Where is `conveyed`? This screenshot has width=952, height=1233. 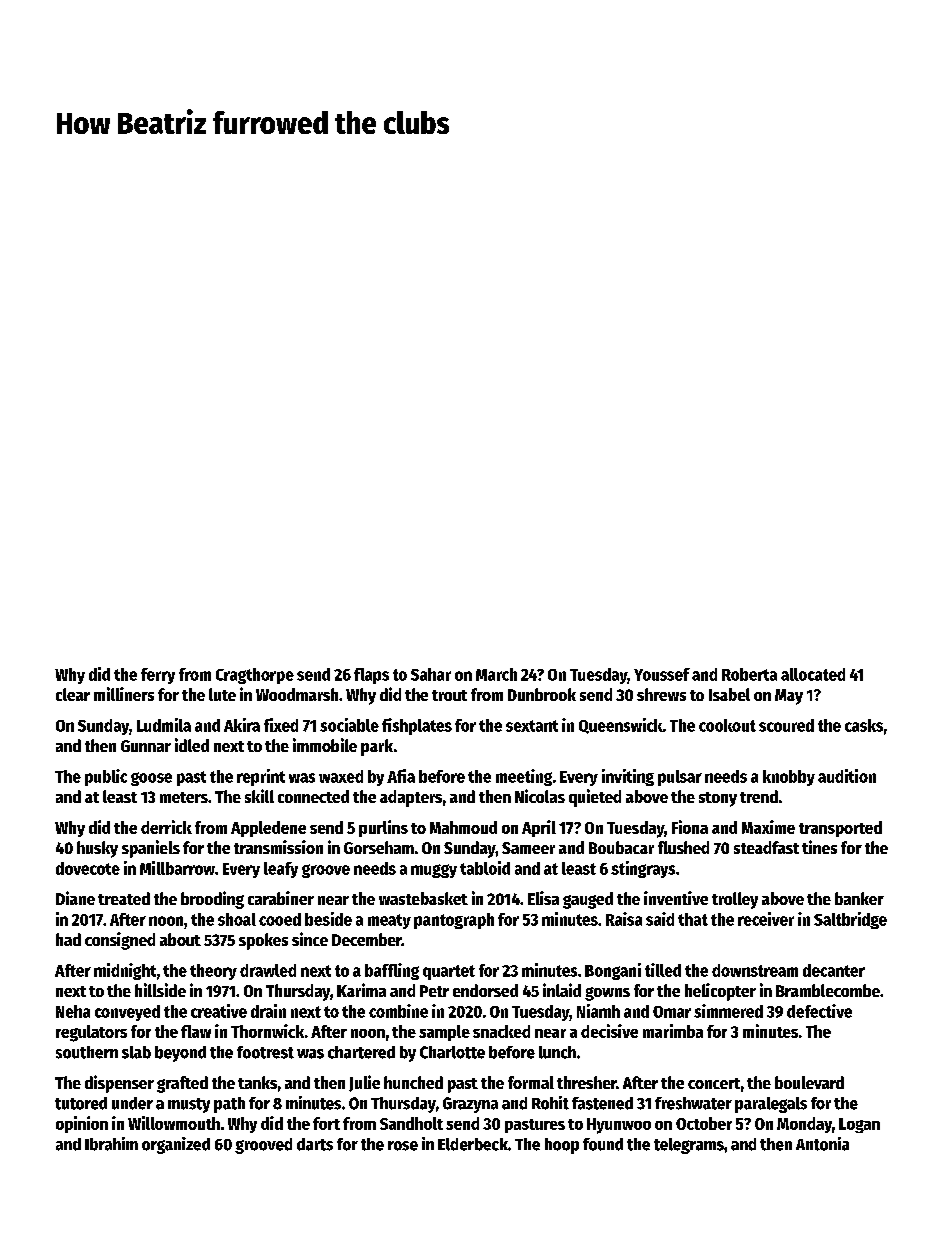
conveyed is located at coordinates (127, 1013).
